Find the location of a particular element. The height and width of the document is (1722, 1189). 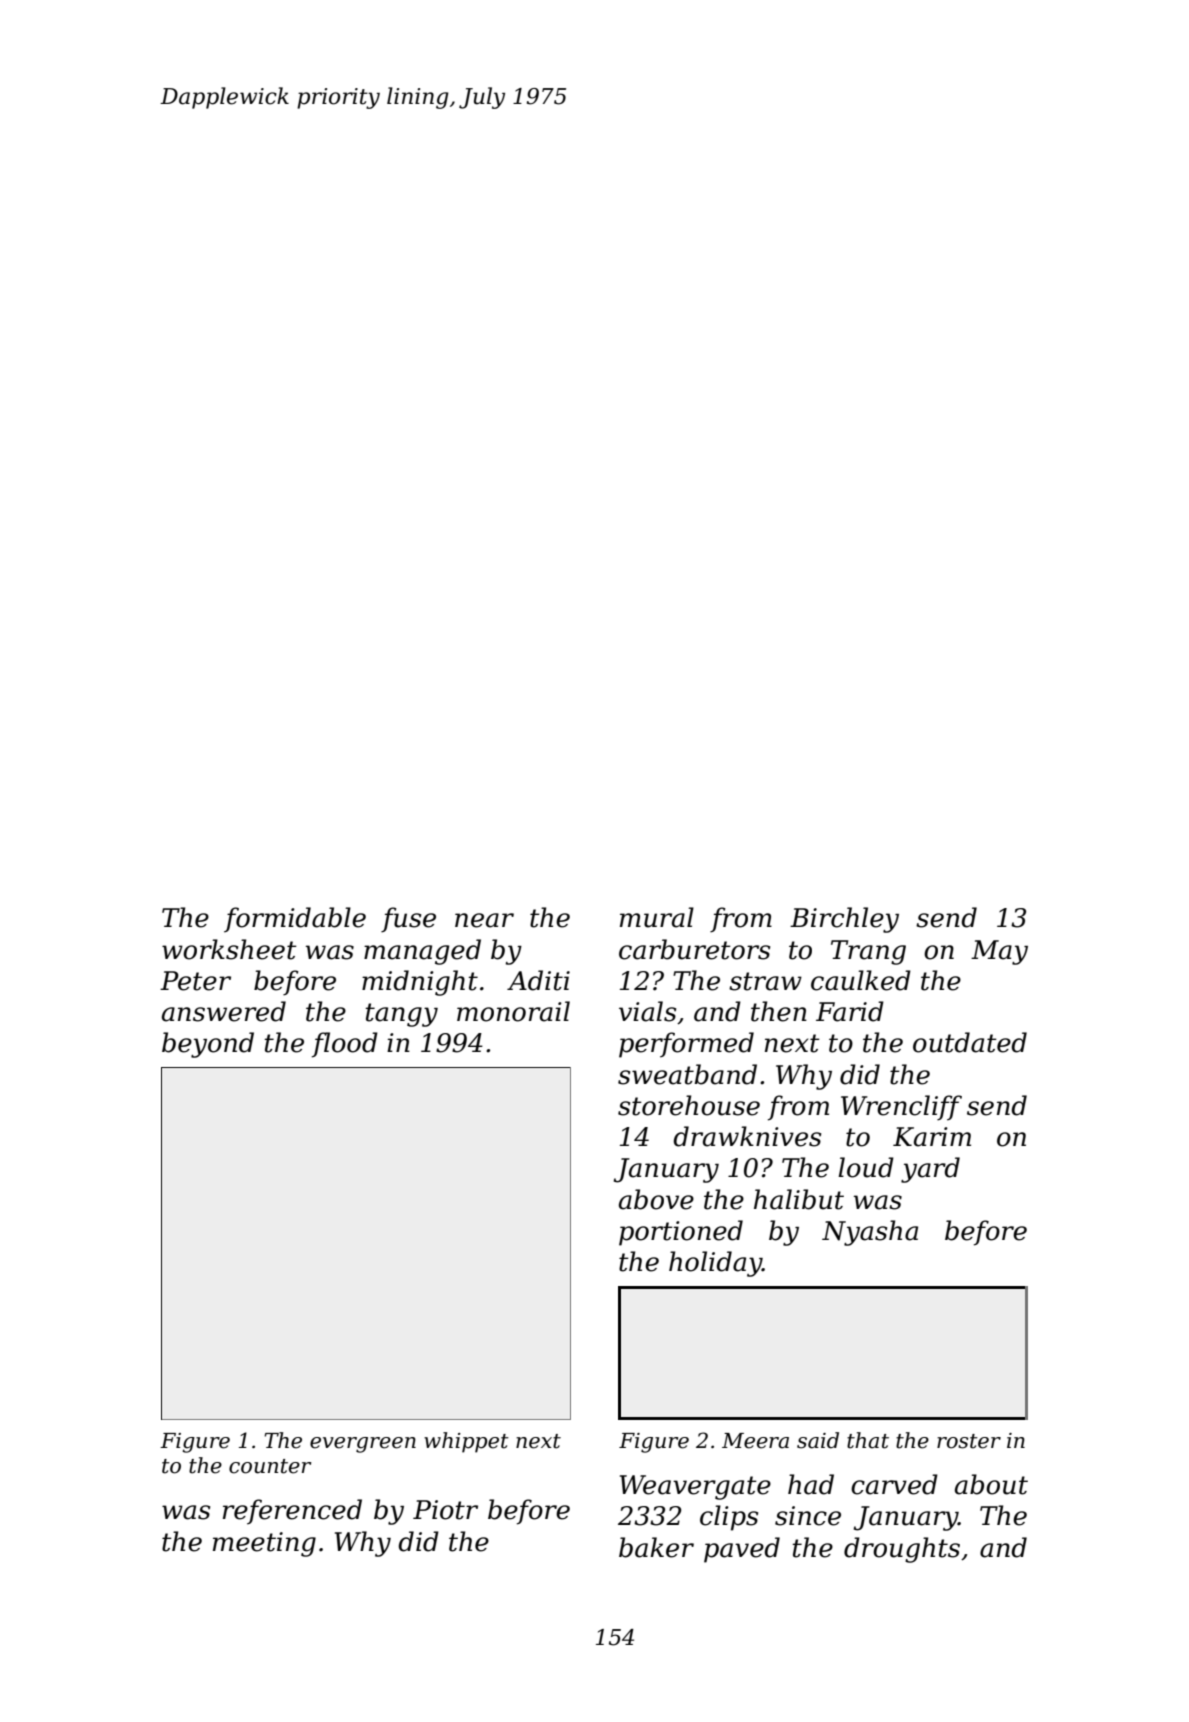

beyond is located at coordinates (208, 1045).
